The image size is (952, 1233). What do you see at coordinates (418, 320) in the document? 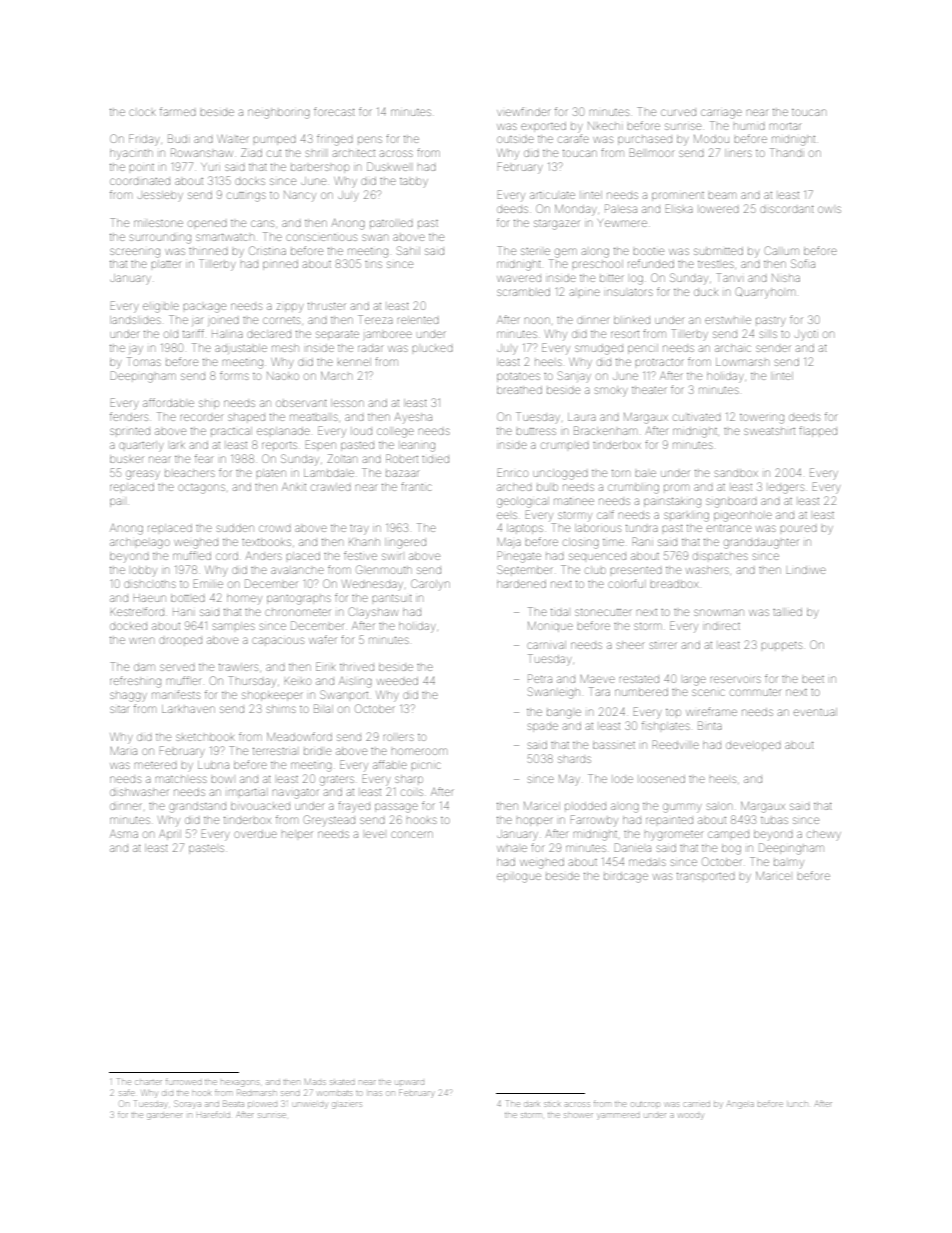
I see `relented` at bounding box center [418, 320].
